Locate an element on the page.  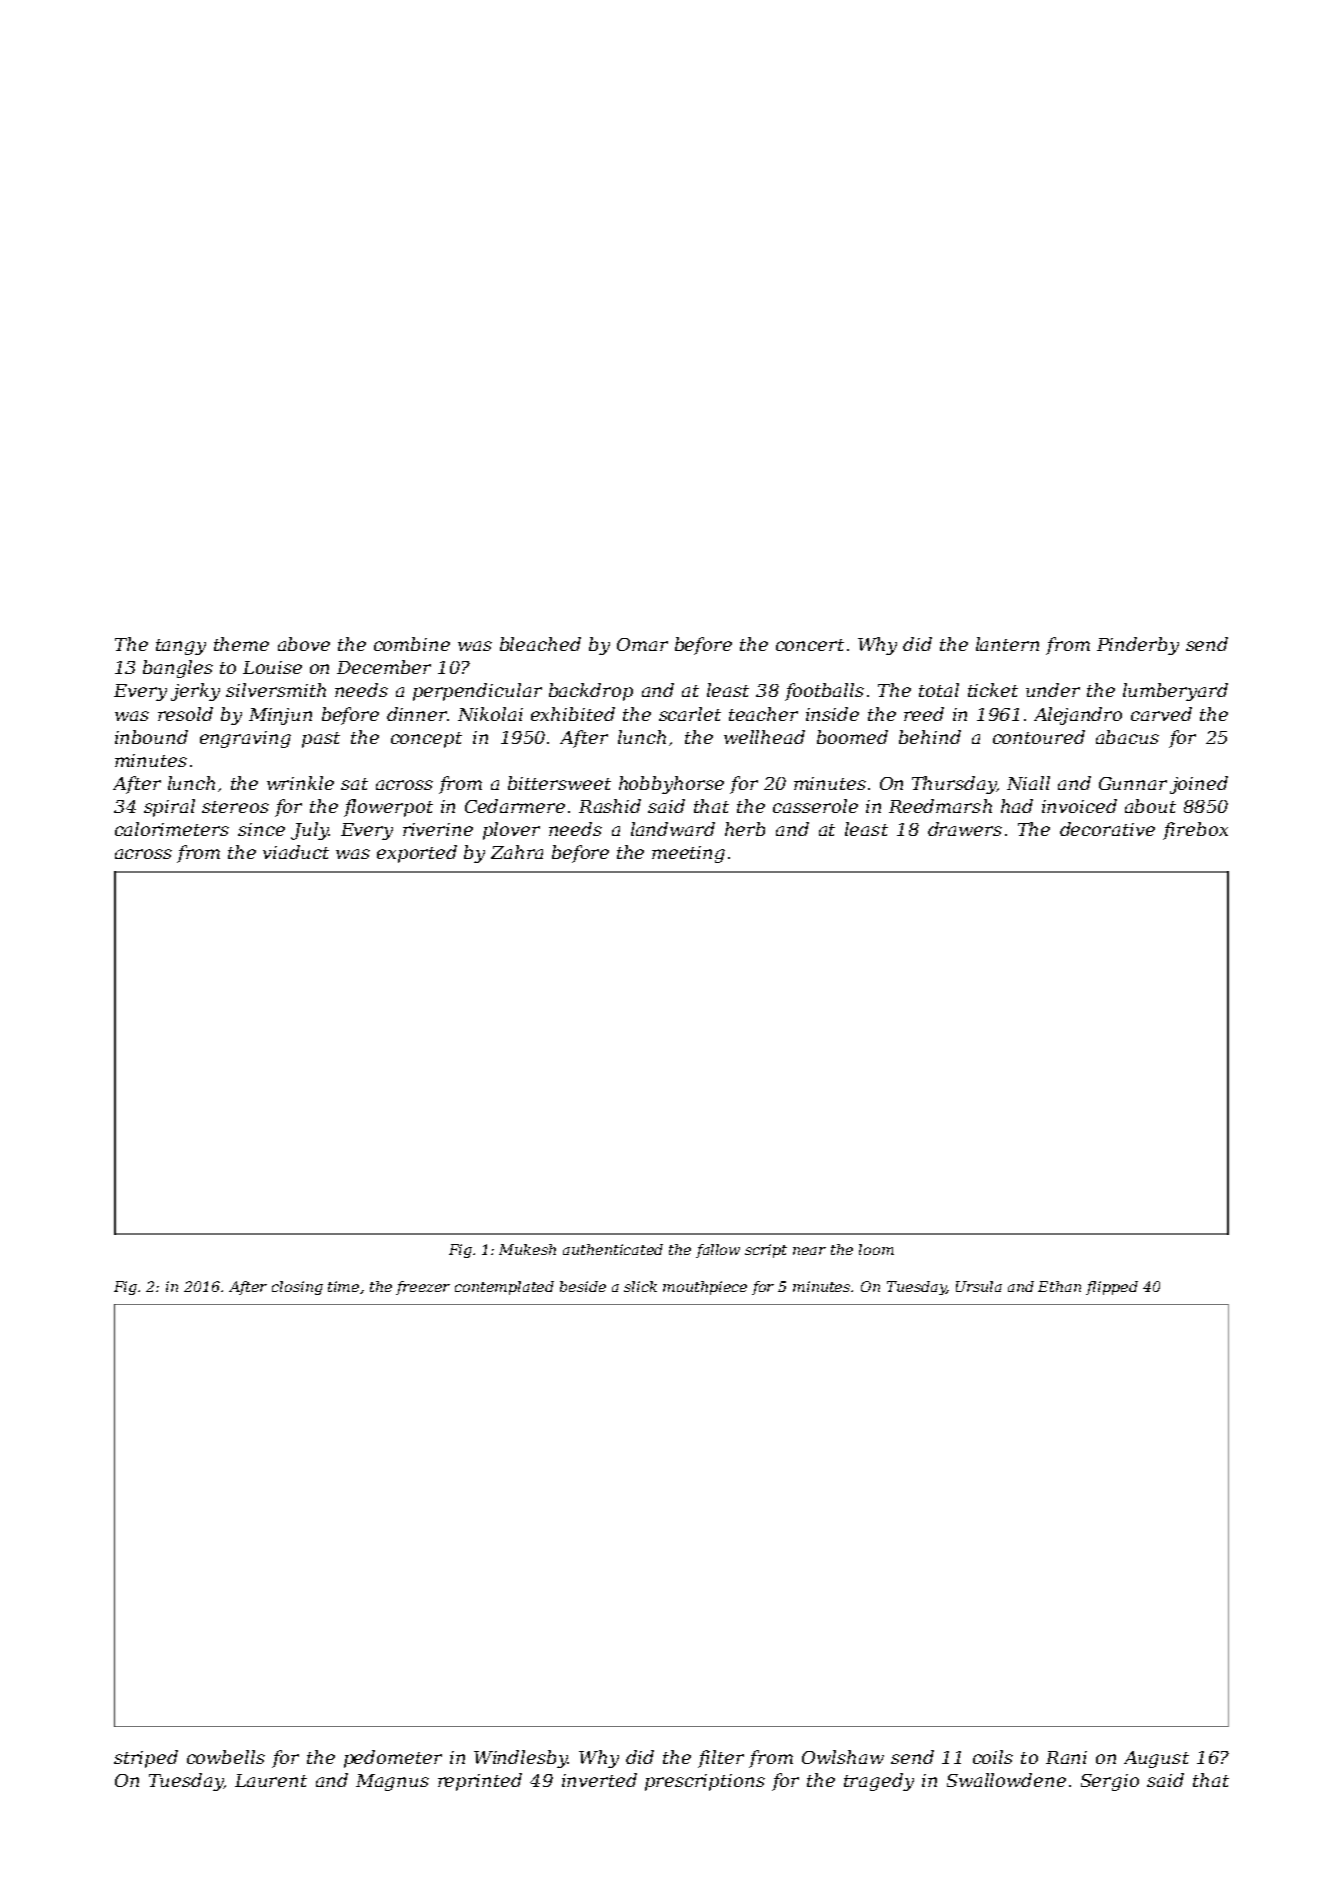
pedometer is located at coordinates (393, 1759).
